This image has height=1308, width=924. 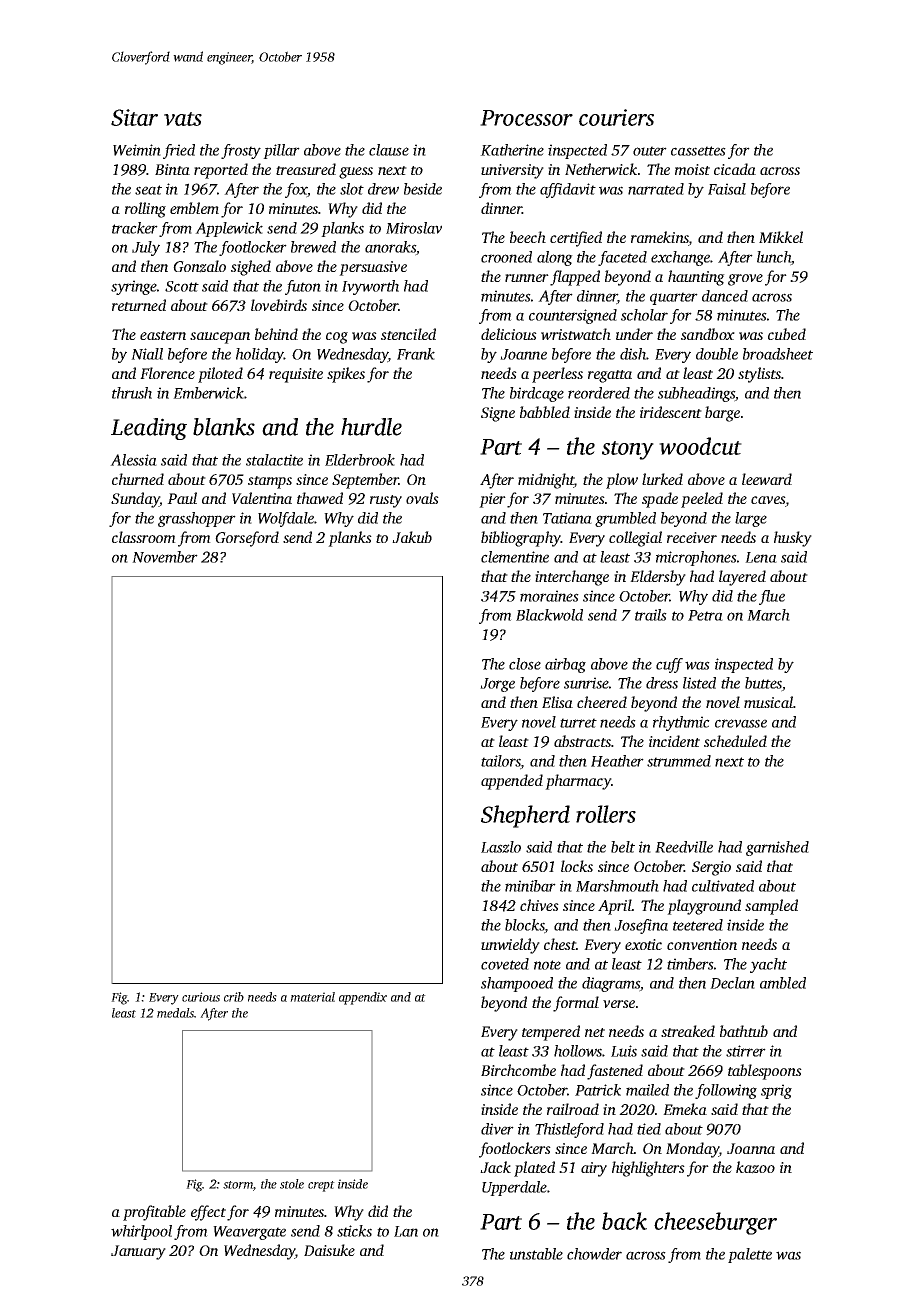 What do you see at coordinates (183, 119) in the image?
I see `vats` at bounding box center [183, 119].
